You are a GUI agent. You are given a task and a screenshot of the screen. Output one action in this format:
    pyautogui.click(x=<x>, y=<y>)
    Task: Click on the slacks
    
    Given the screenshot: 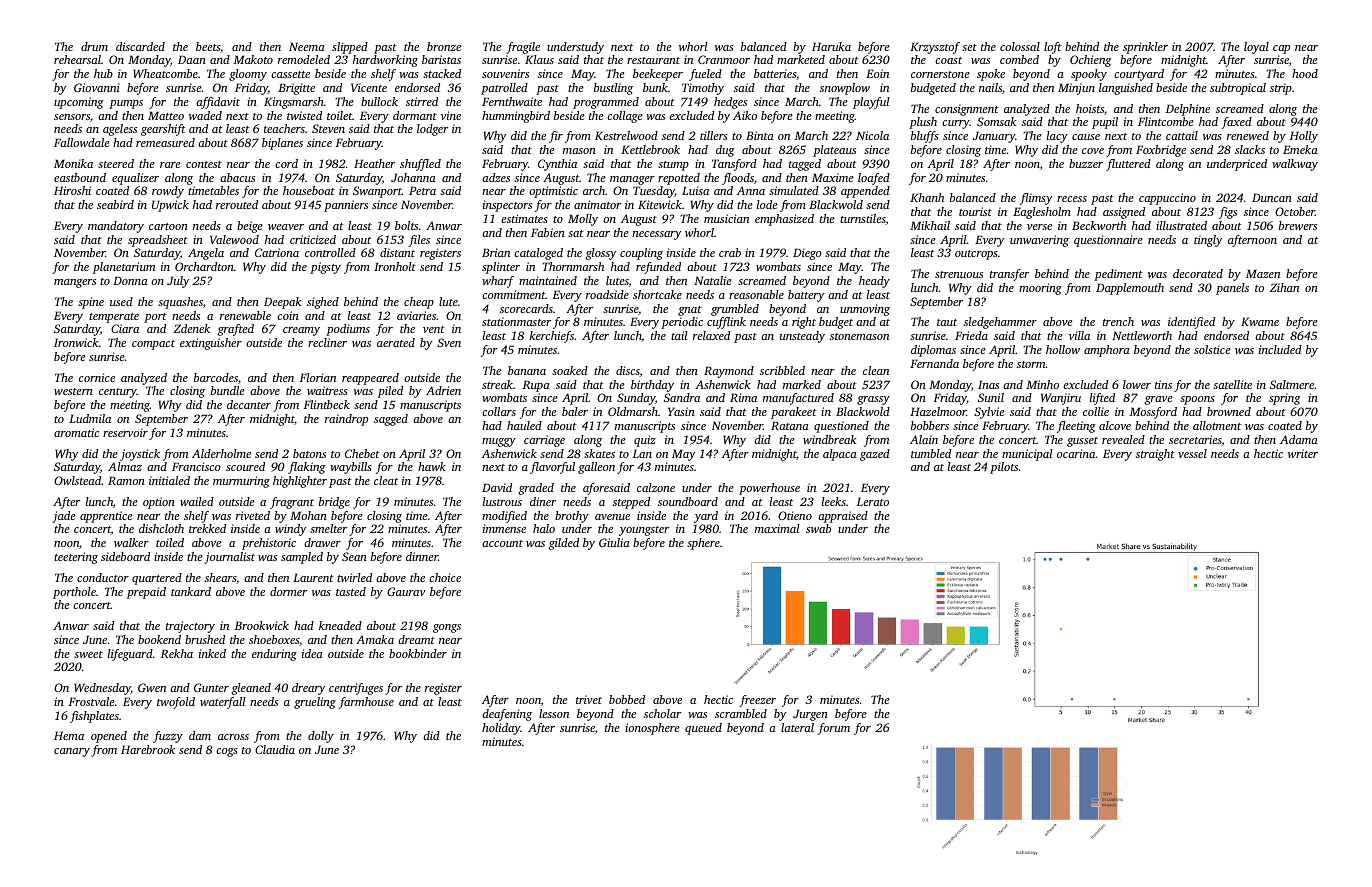 What is the action you would take?
    pyautogui.click(x=1250, y=149)
